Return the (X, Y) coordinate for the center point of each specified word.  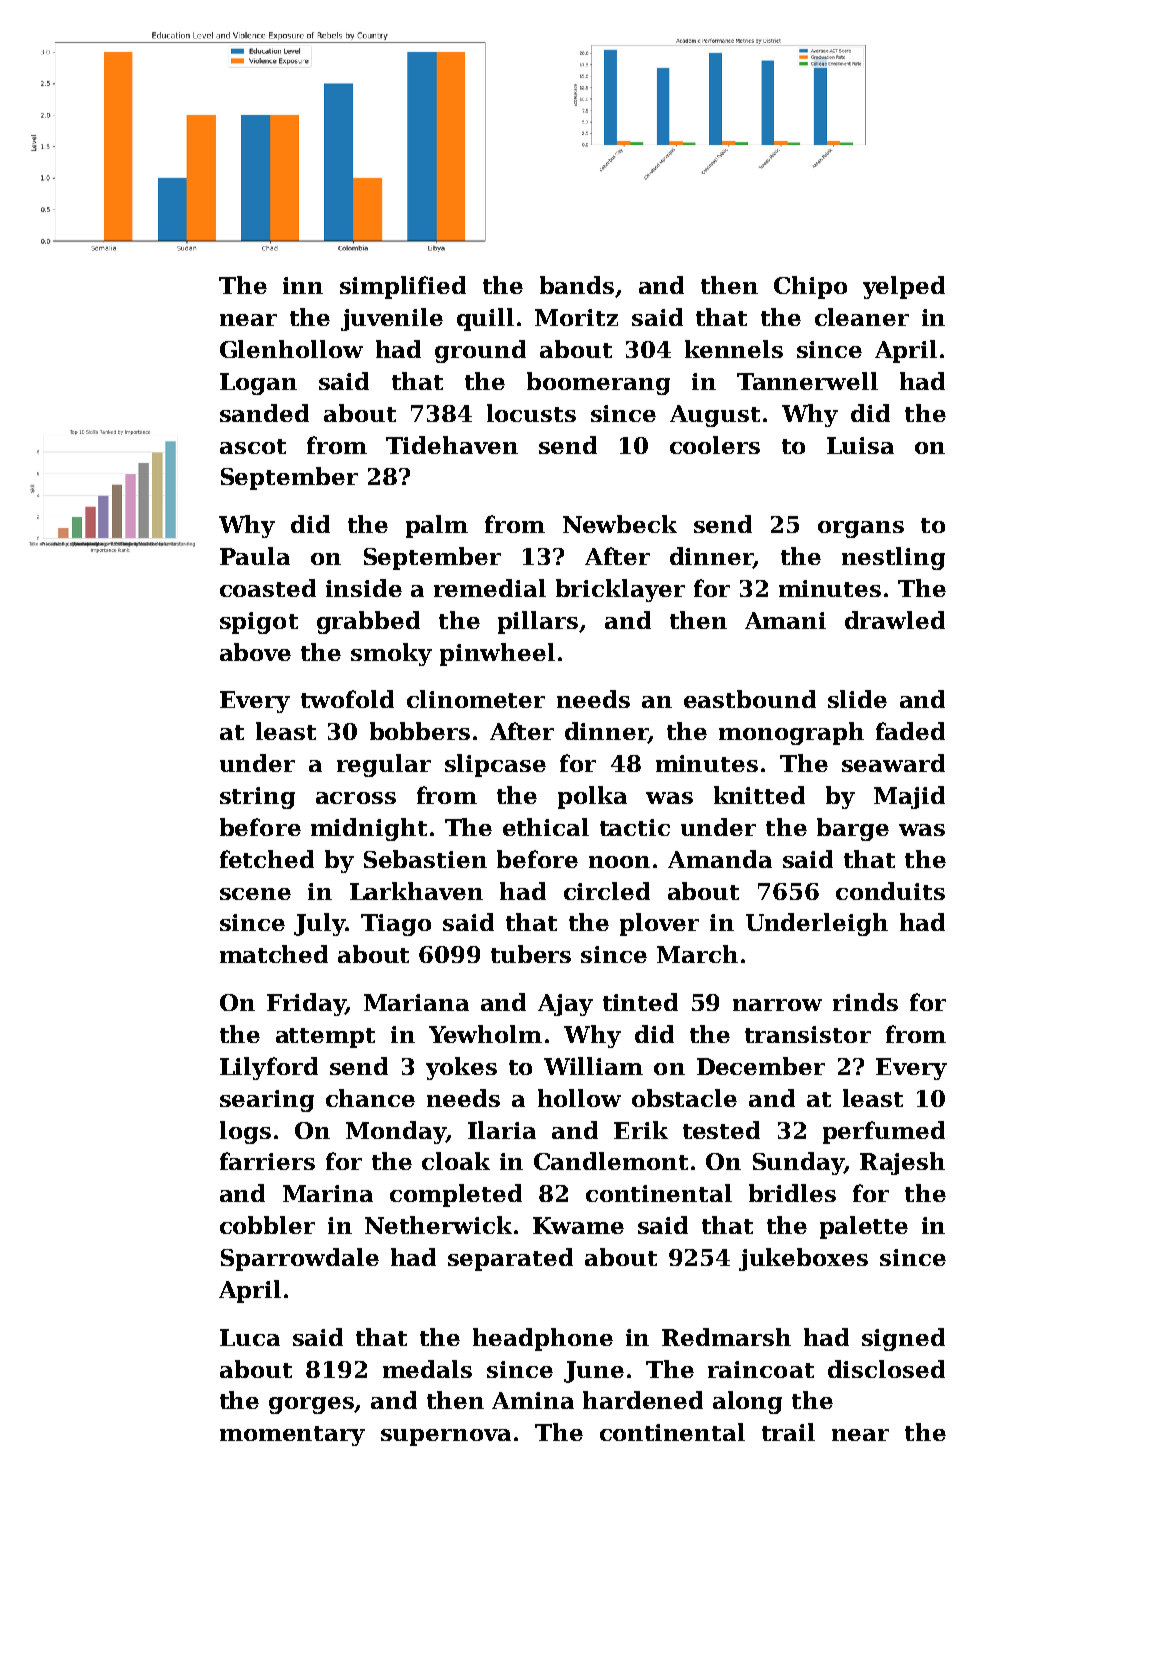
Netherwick (438, 1225)
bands (577, 285)
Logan (258, 384)
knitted (759, 795)
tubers (531, 954)
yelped (904, 287)
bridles (792, 1193)
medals (427, 1369)
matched (274, 954)
